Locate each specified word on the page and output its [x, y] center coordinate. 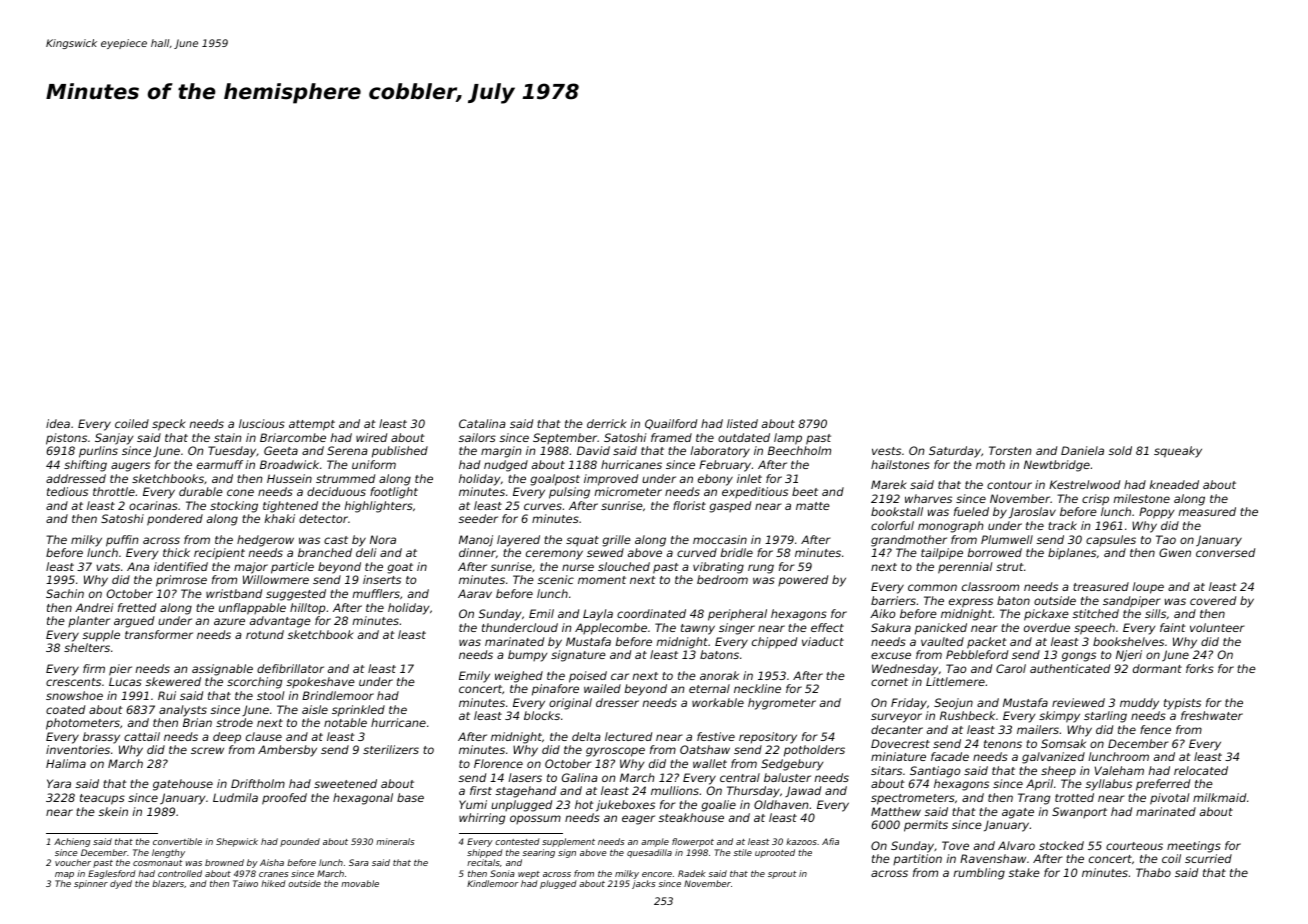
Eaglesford [112, 874]
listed [742, 423]
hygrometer [782, 704]
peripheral [737, 615]
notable [345, 722]
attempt [312, 425]
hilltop [307, 608]
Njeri [1129, 656]
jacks [644, 884]
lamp [788, 439]
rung [761, 569]
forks [1200, 668]
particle [292, 568]
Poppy [1156, 513]
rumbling [979, 874]
